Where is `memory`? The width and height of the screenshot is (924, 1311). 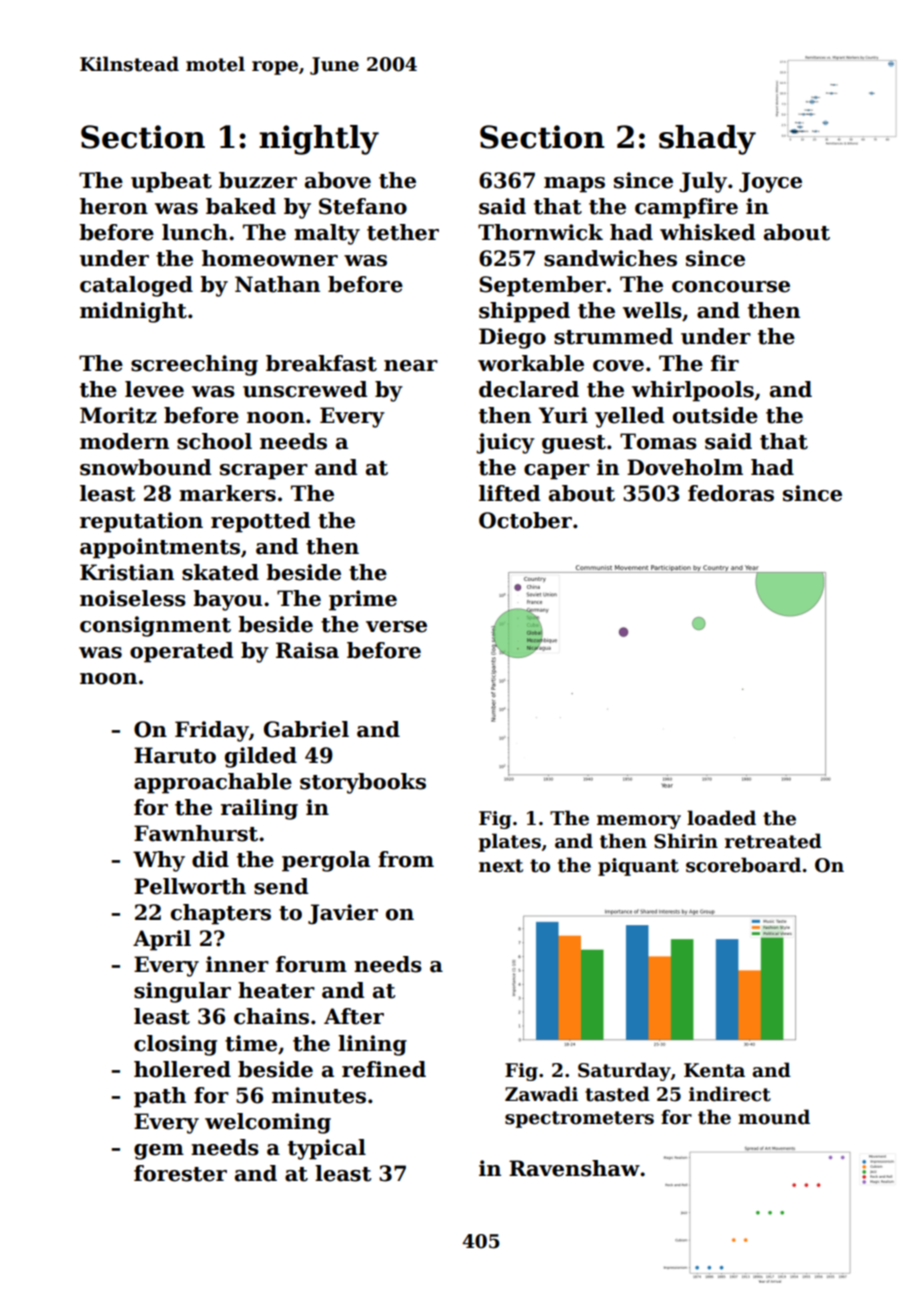 memory is located at coordinates (639, 822).
